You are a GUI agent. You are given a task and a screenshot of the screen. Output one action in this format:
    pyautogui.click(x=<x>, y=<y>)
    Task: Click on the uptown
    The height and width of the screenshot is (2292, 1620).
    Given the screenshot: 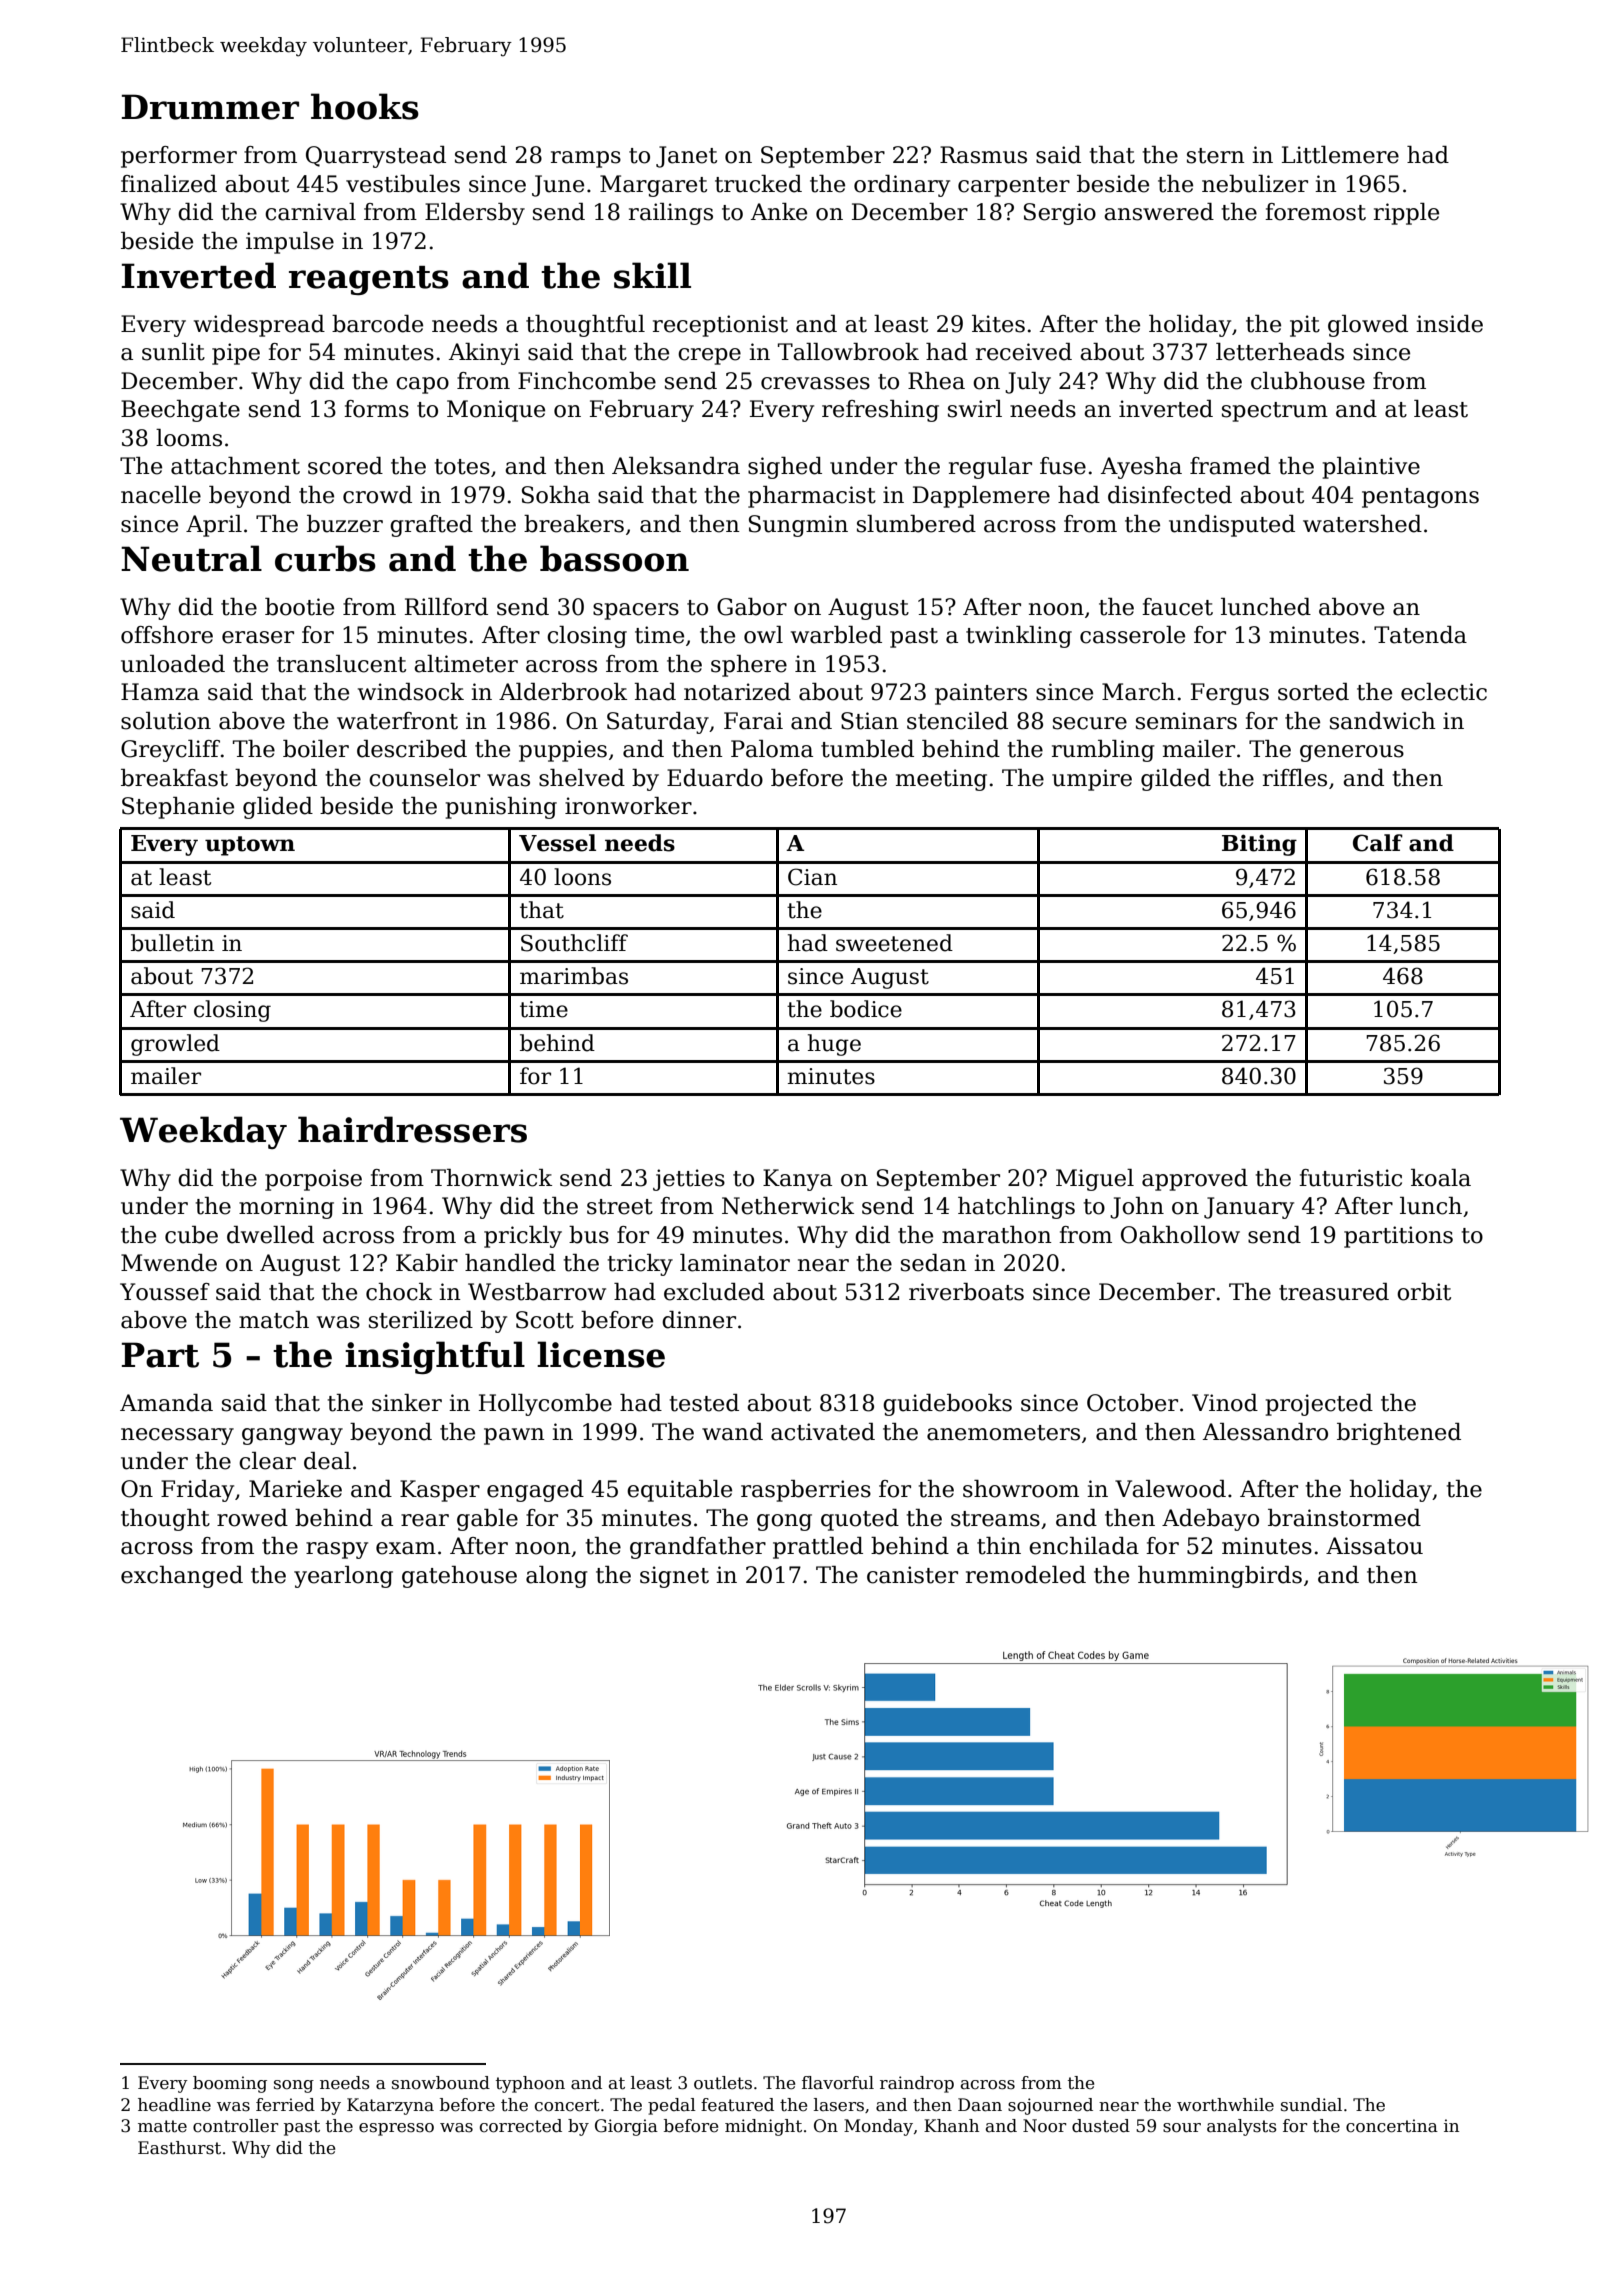 What is the action you would take?
    pyautogui.click(x=250, y=846)
